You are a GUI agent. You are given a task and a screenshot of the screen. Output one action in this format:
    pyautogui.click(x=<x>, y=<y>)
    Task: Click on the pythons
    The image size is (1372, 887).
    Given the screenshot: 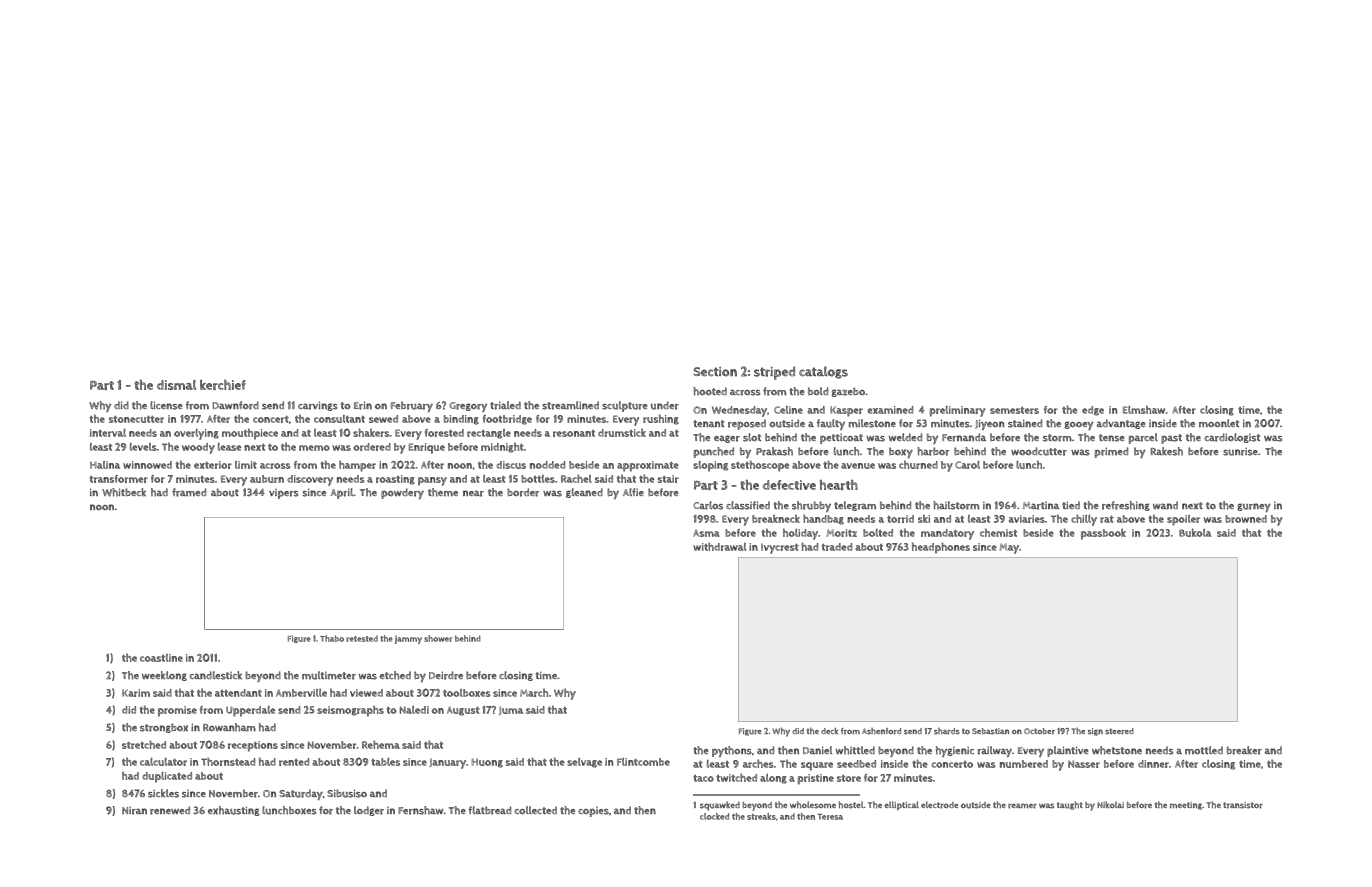 What is the action you would take?
    pyautogui.click(x=732, y=751)
